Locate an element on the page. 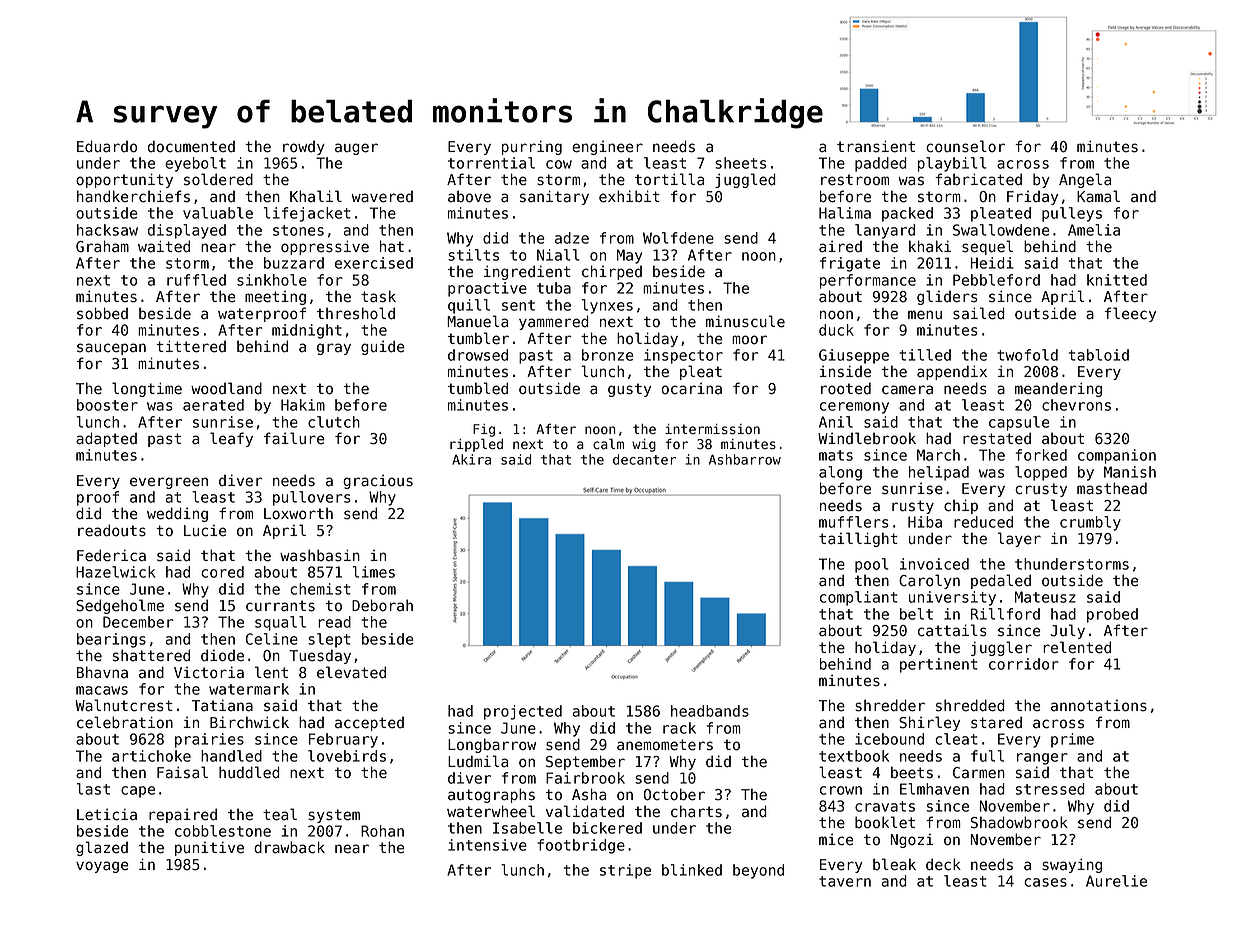 The image size is (1233, 952). engineer is located at coordinates (607, 147).
